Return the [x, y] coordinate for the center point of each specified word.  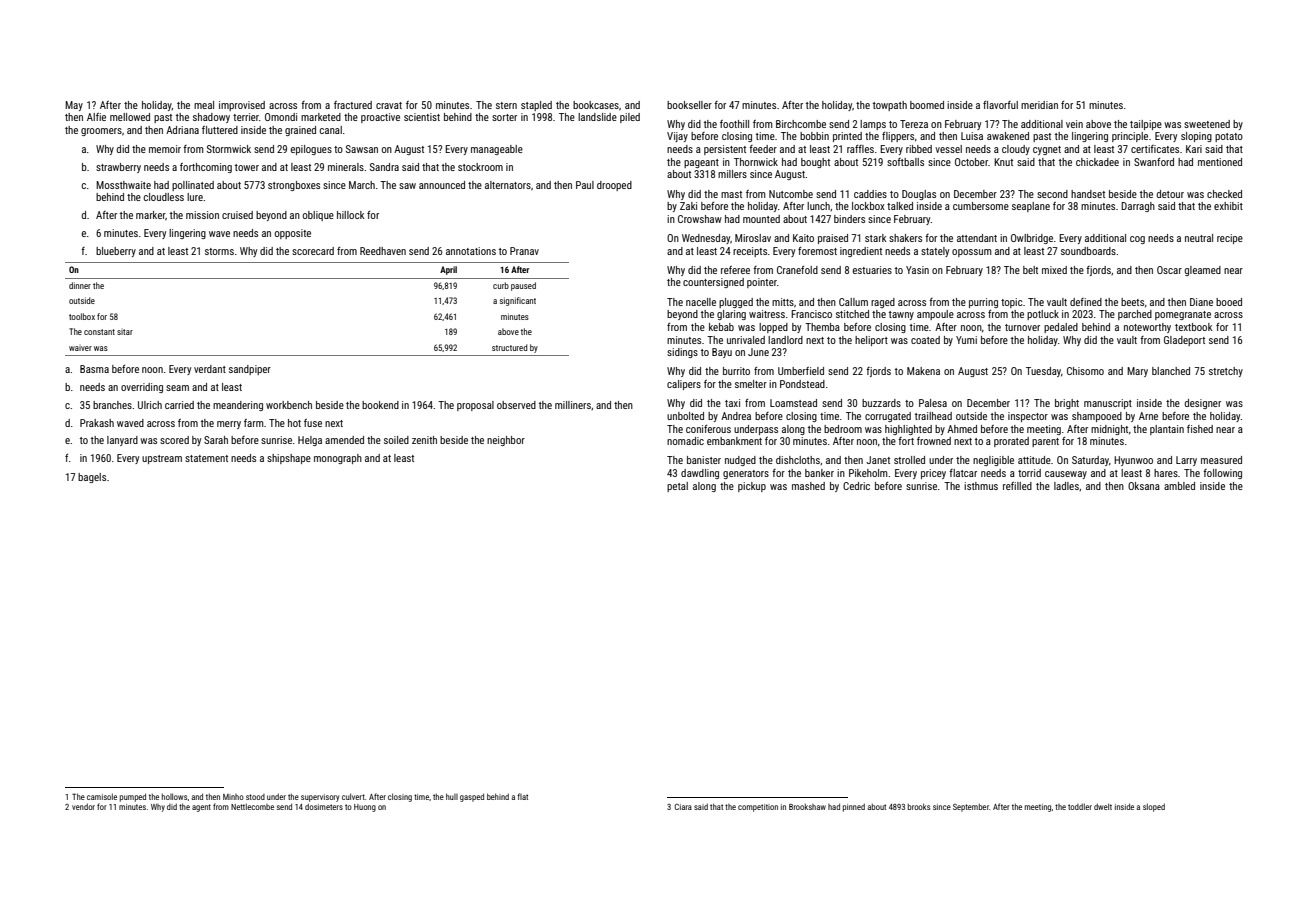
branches [112, 405]
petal [677, 487]
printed [847, 137]
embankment [734, 441]
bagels [92, 478]
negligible [993, 461]
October [971, 162]
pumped [133, 797]
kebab [721, 327]
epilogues [311, 150]
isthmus [981, 486]
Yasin [917, 270]
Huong [365, 808]
